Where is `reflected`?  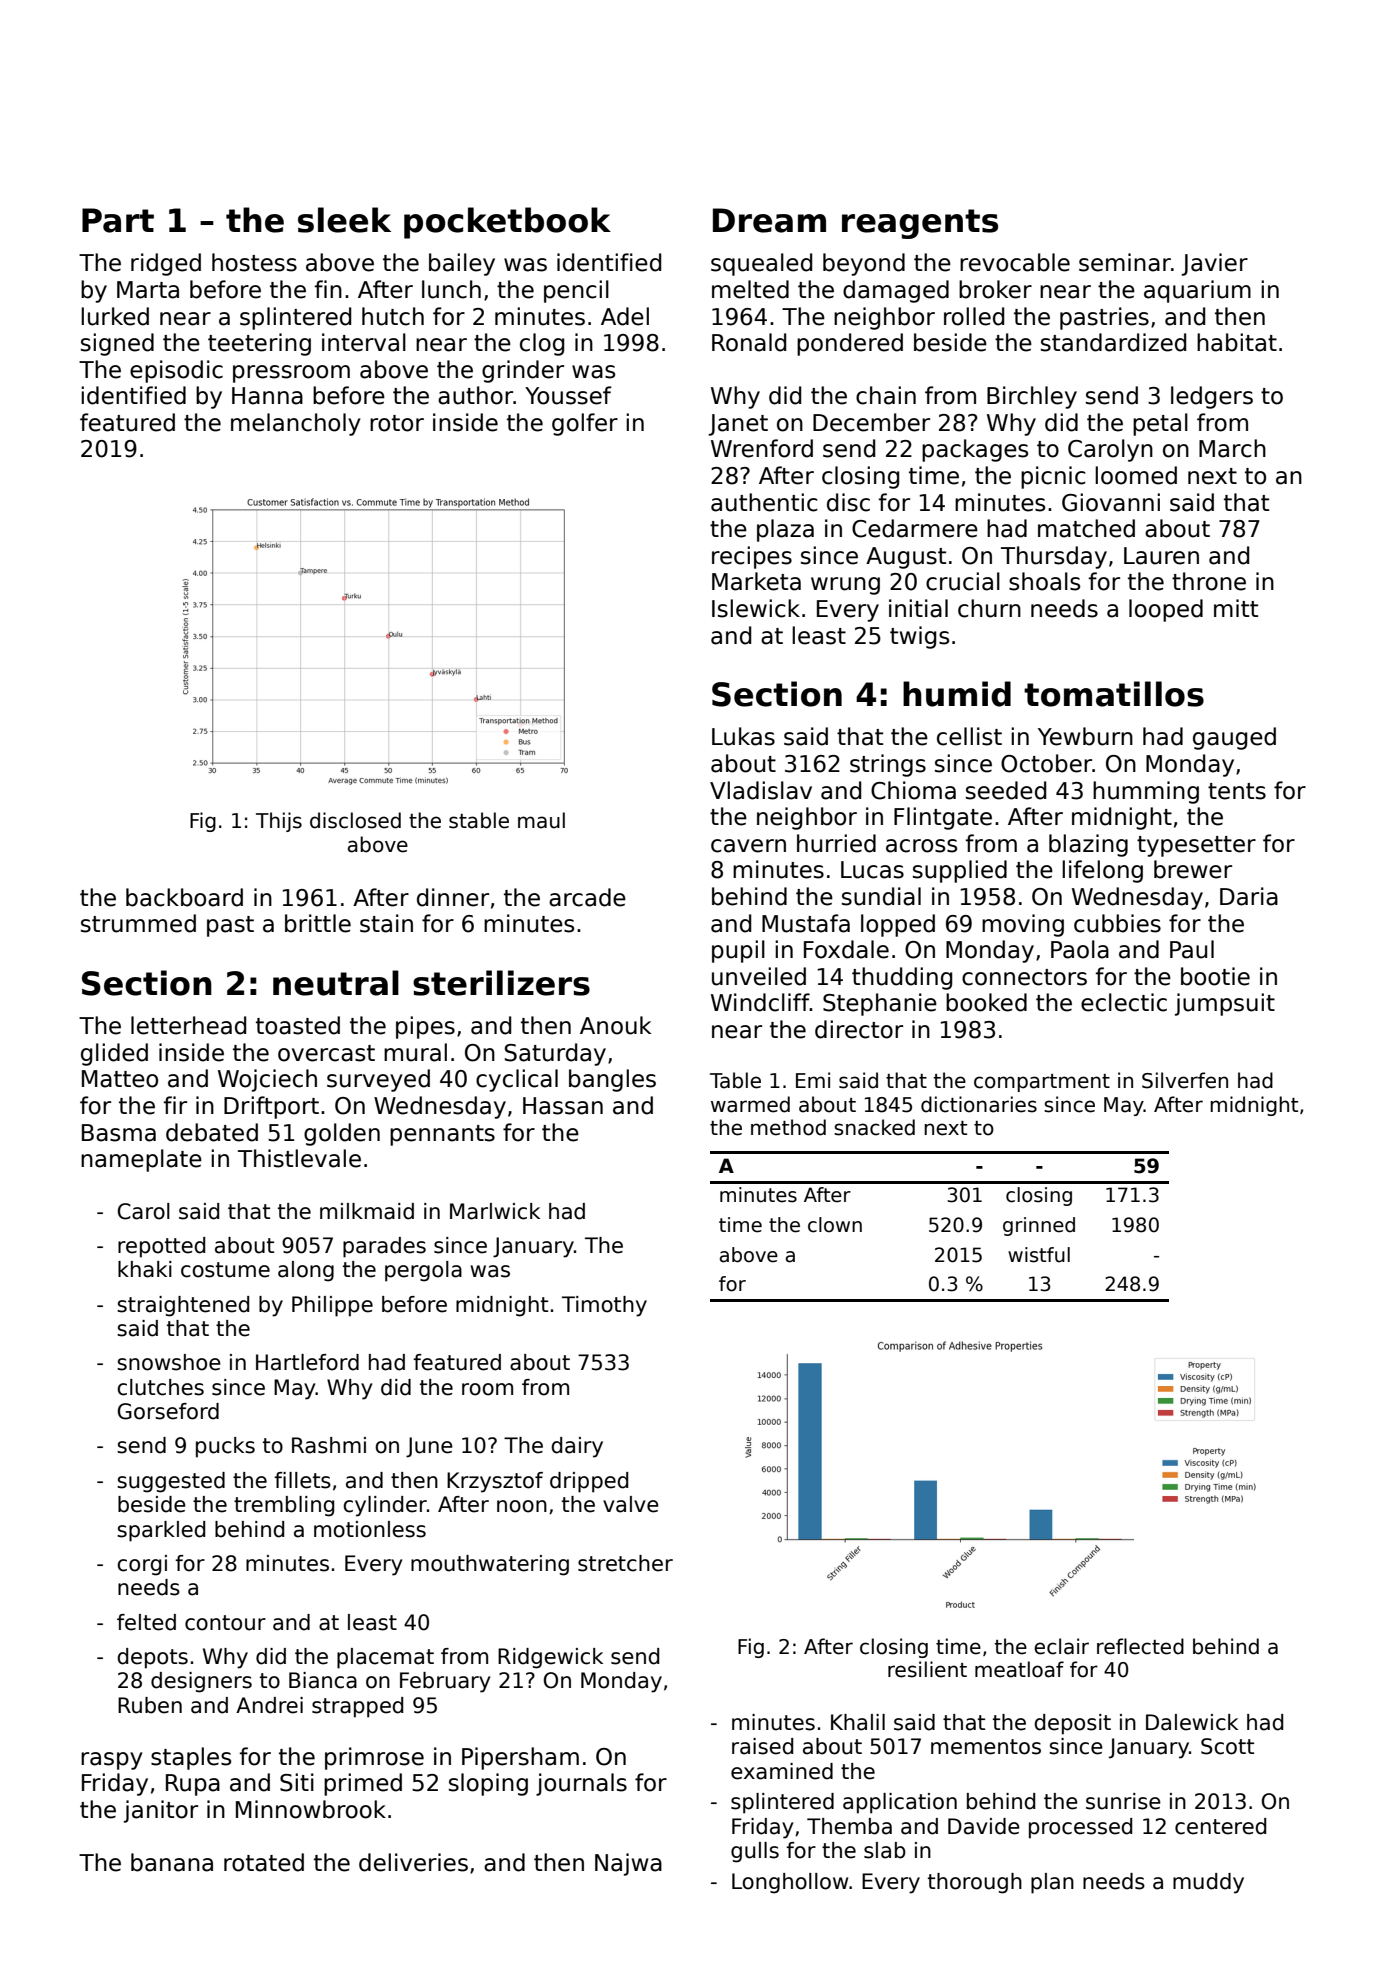 reflected is located at coordinates (1140, 1646).
